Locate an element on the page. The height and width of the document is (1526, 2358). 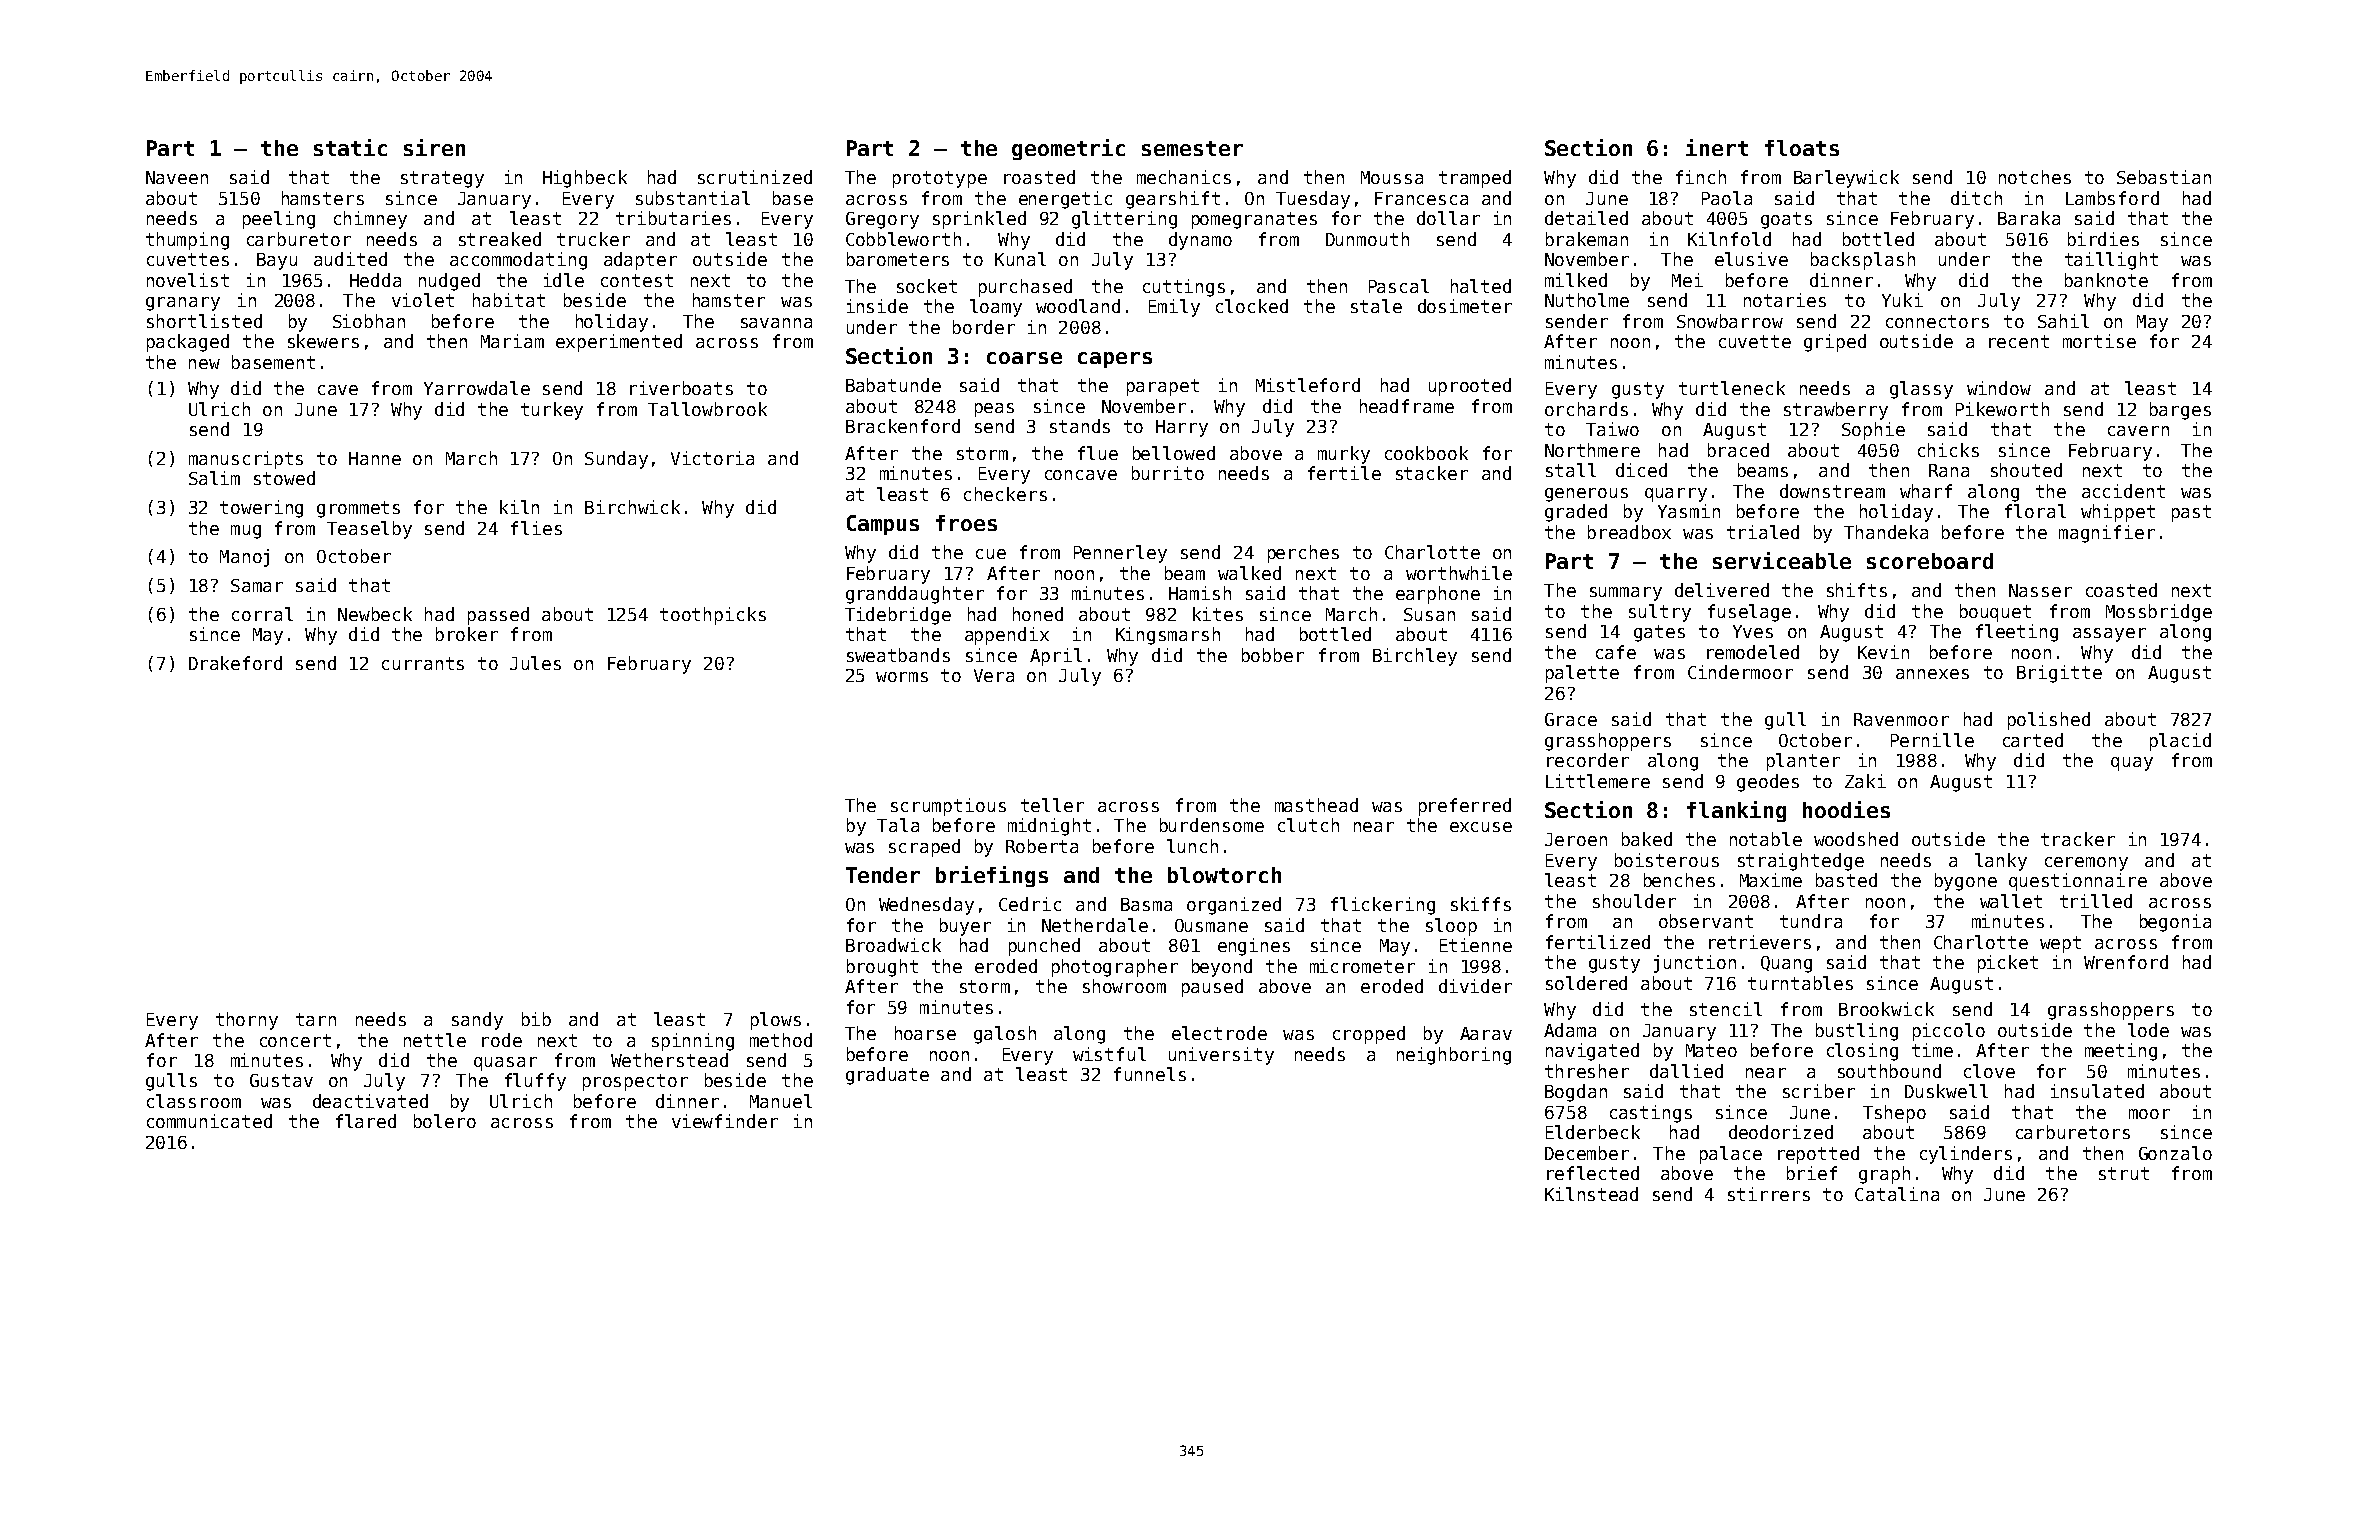
burdensome is located at coordinates (1212, 825).
